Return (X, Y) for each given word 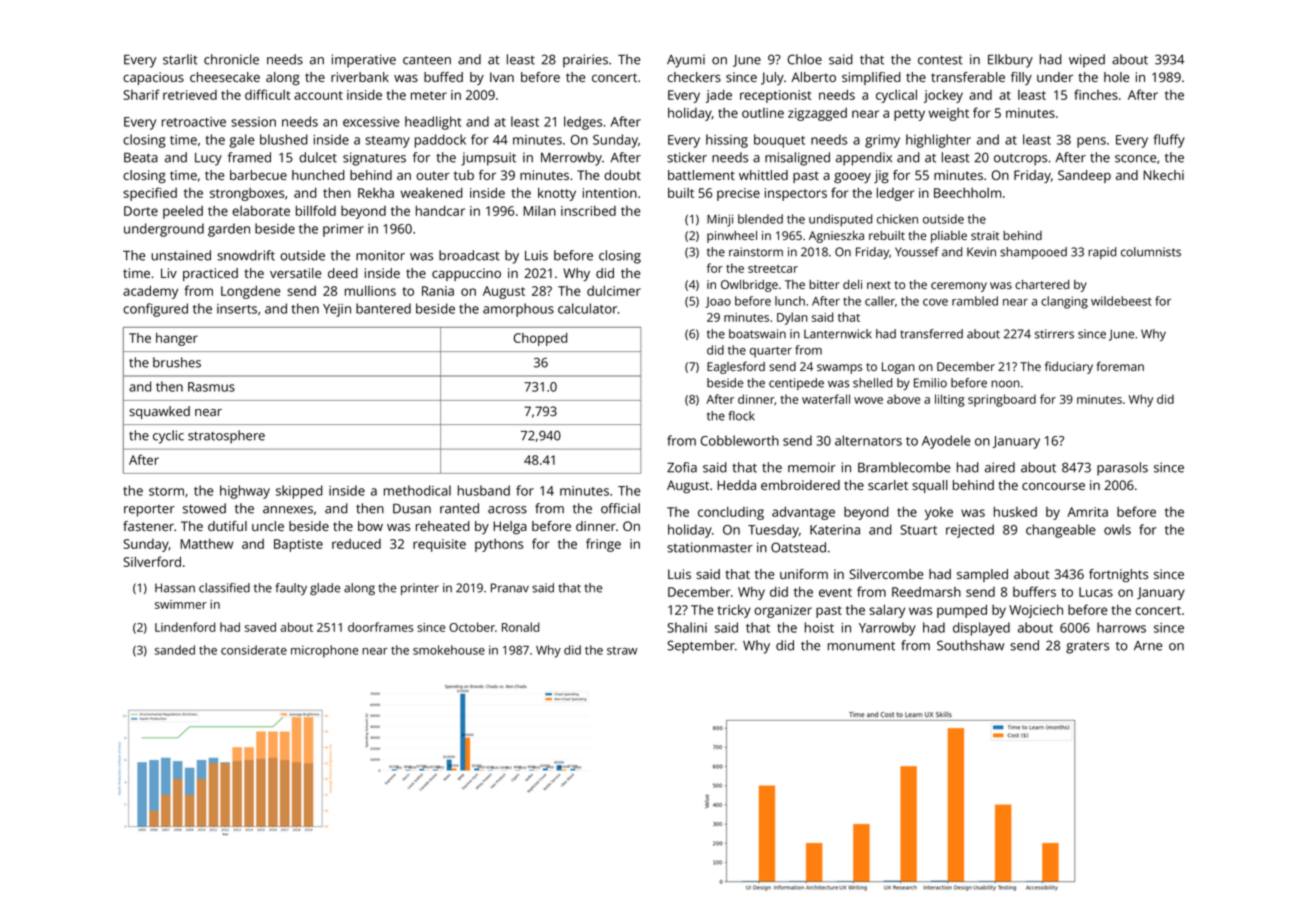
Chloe (805, 59)
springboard (1002, 400)
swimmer (181, 604)
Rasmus (211, 387)
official (620, 508)
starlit (180, 59)
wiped (1087, 61)
